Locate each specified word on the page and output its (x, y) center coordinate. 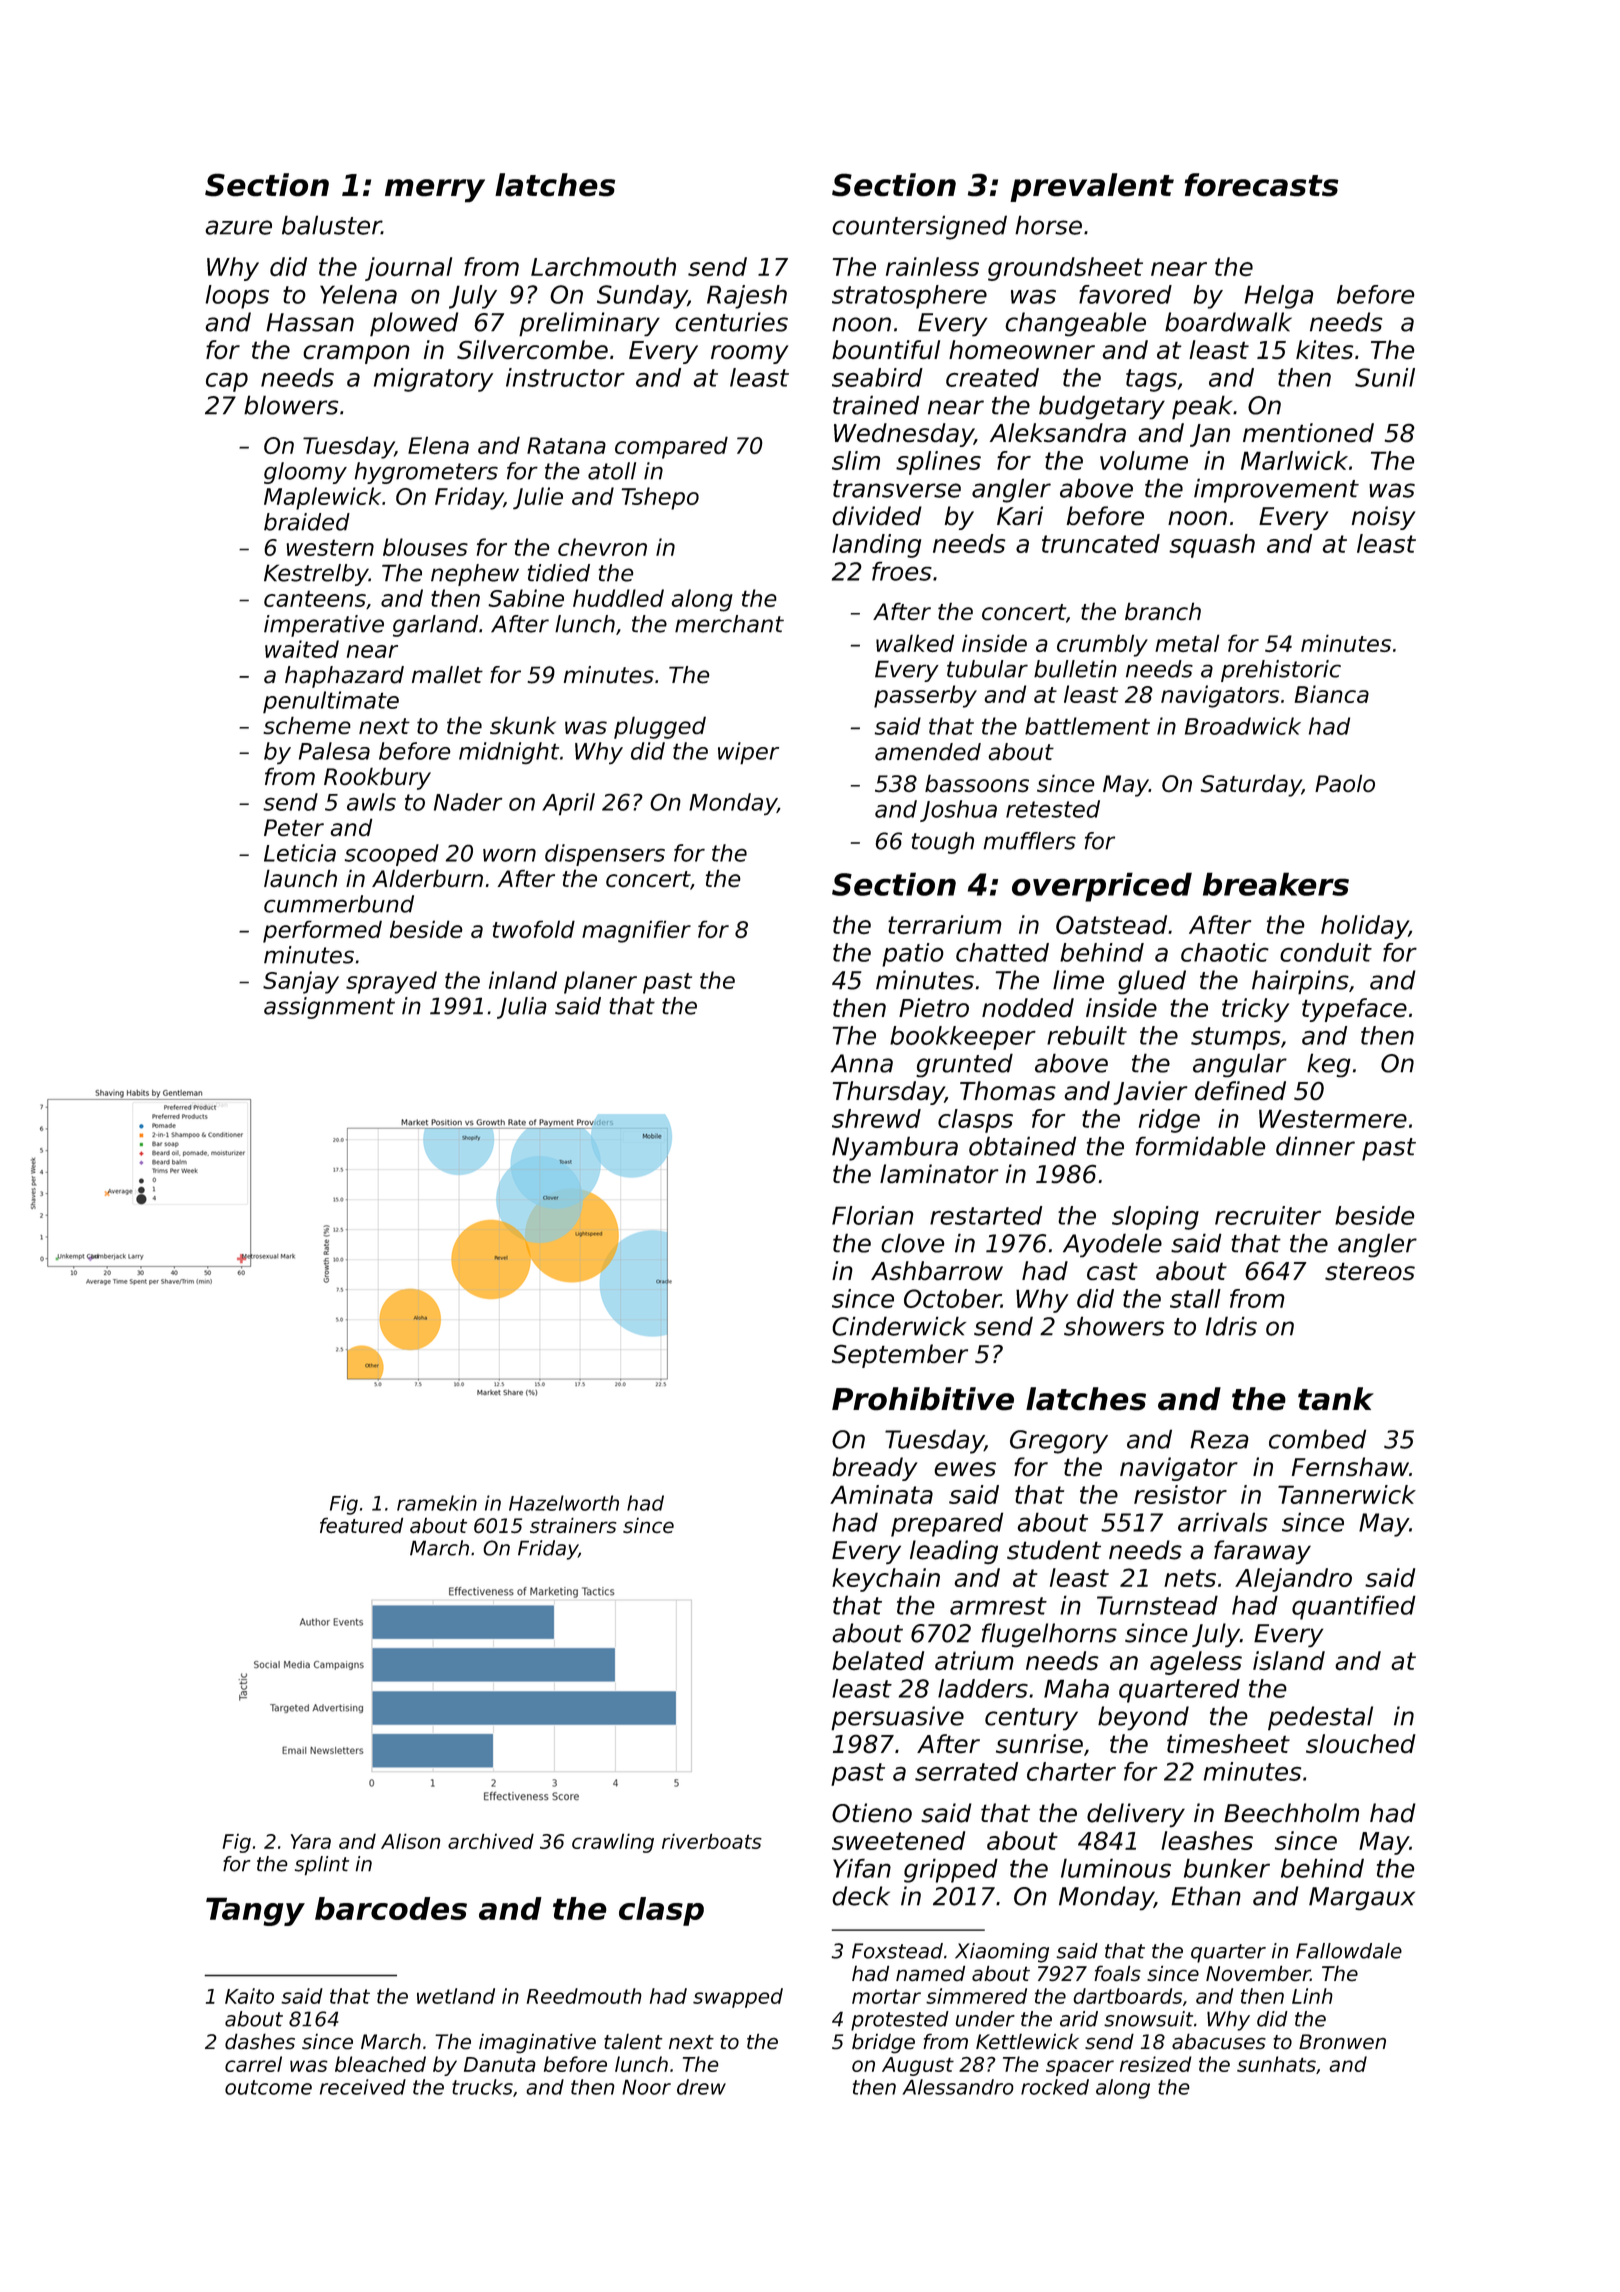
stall (1195, 1298)
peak (1202, 407)
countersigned (919, 227)
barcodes (391, 1908)
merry (435, 191)
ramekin (437, 1503)
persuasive (897, 1718)
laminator (939, 1174)
